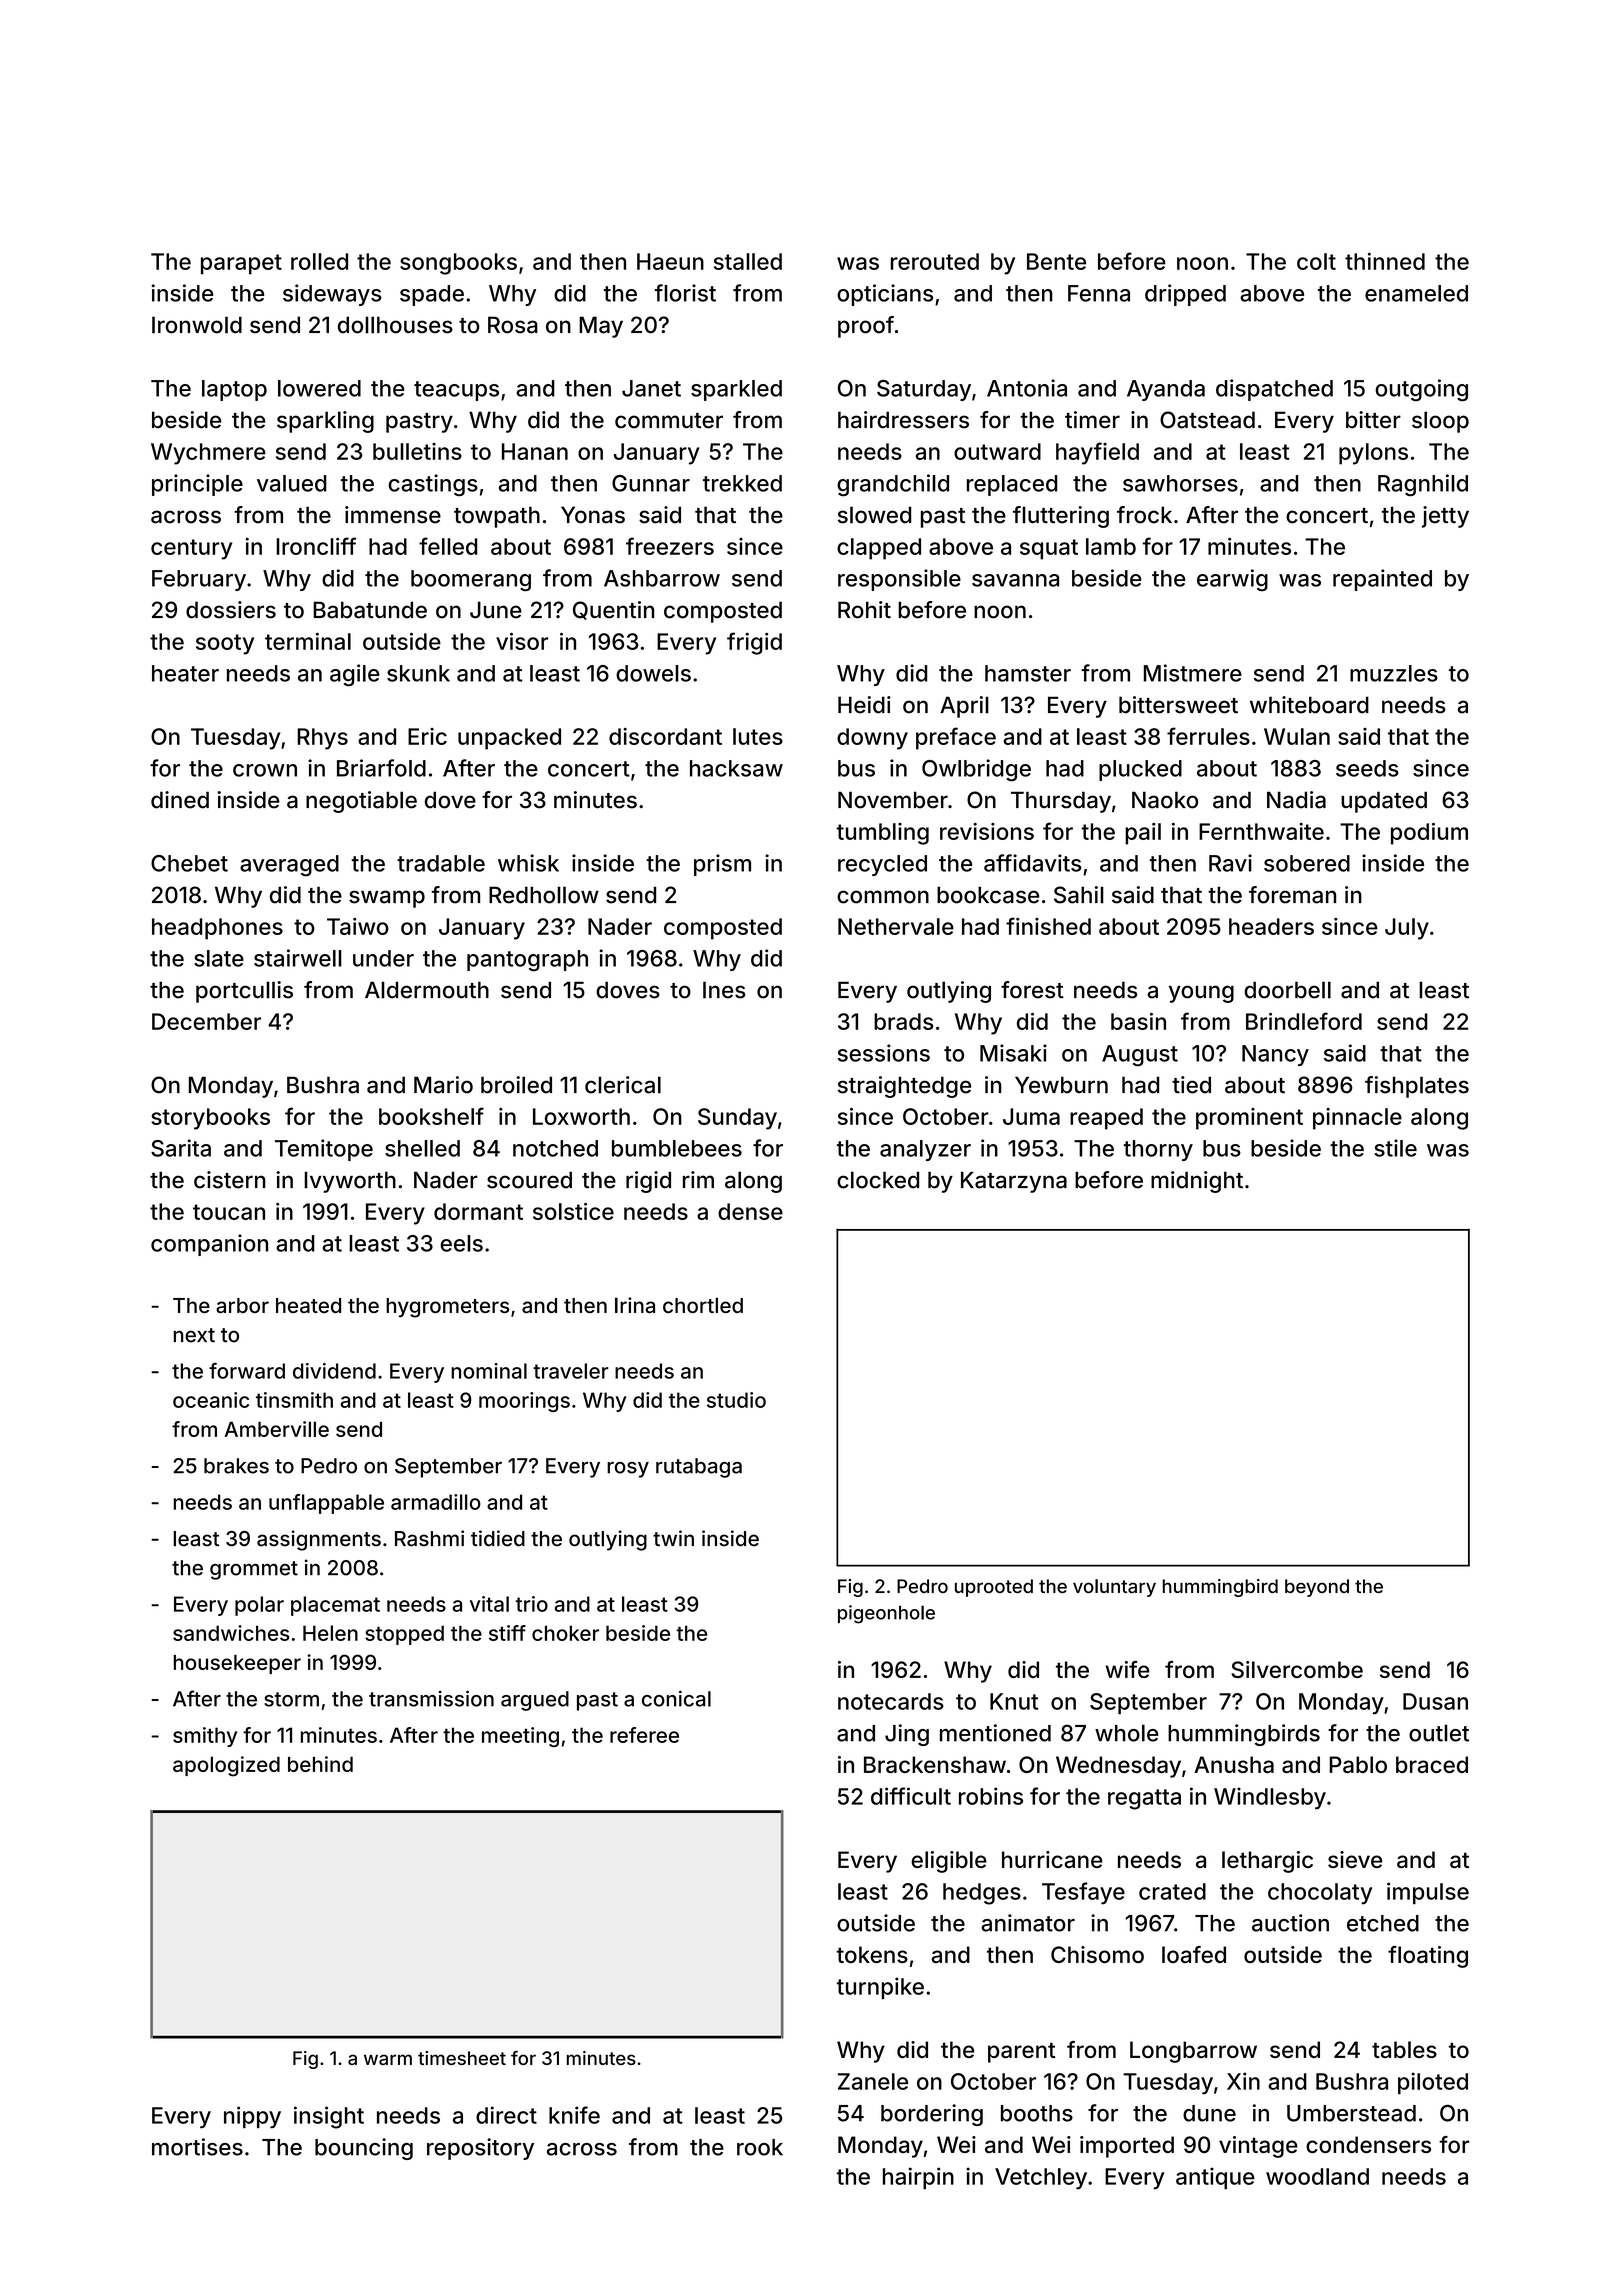 The image size is (1620, 2292). Describe the element at coordinates (334, 1371) in the image. I see `dividend` at that location.
